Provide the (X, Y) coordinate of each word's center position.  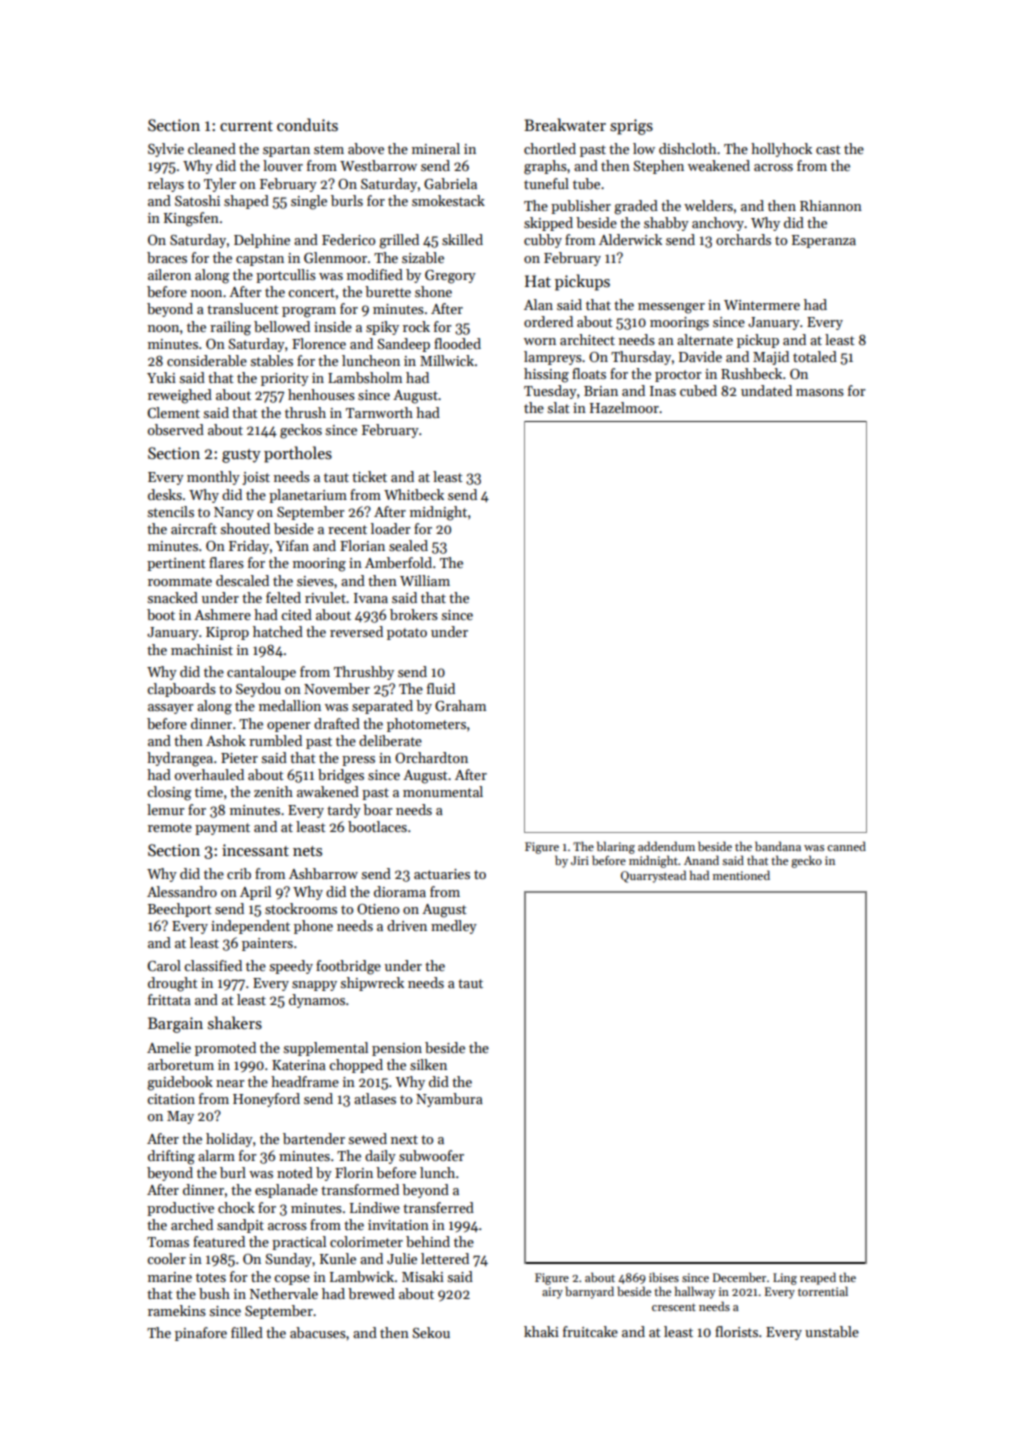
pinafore (201, 1334)
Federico (348, 239)
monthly (213, 478)
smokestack (448, 200)
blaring (616, 847)
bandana (778, 846)
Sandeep (403, 345)
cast (828, 149)
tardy (344, 811)
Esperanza (824, 241)
